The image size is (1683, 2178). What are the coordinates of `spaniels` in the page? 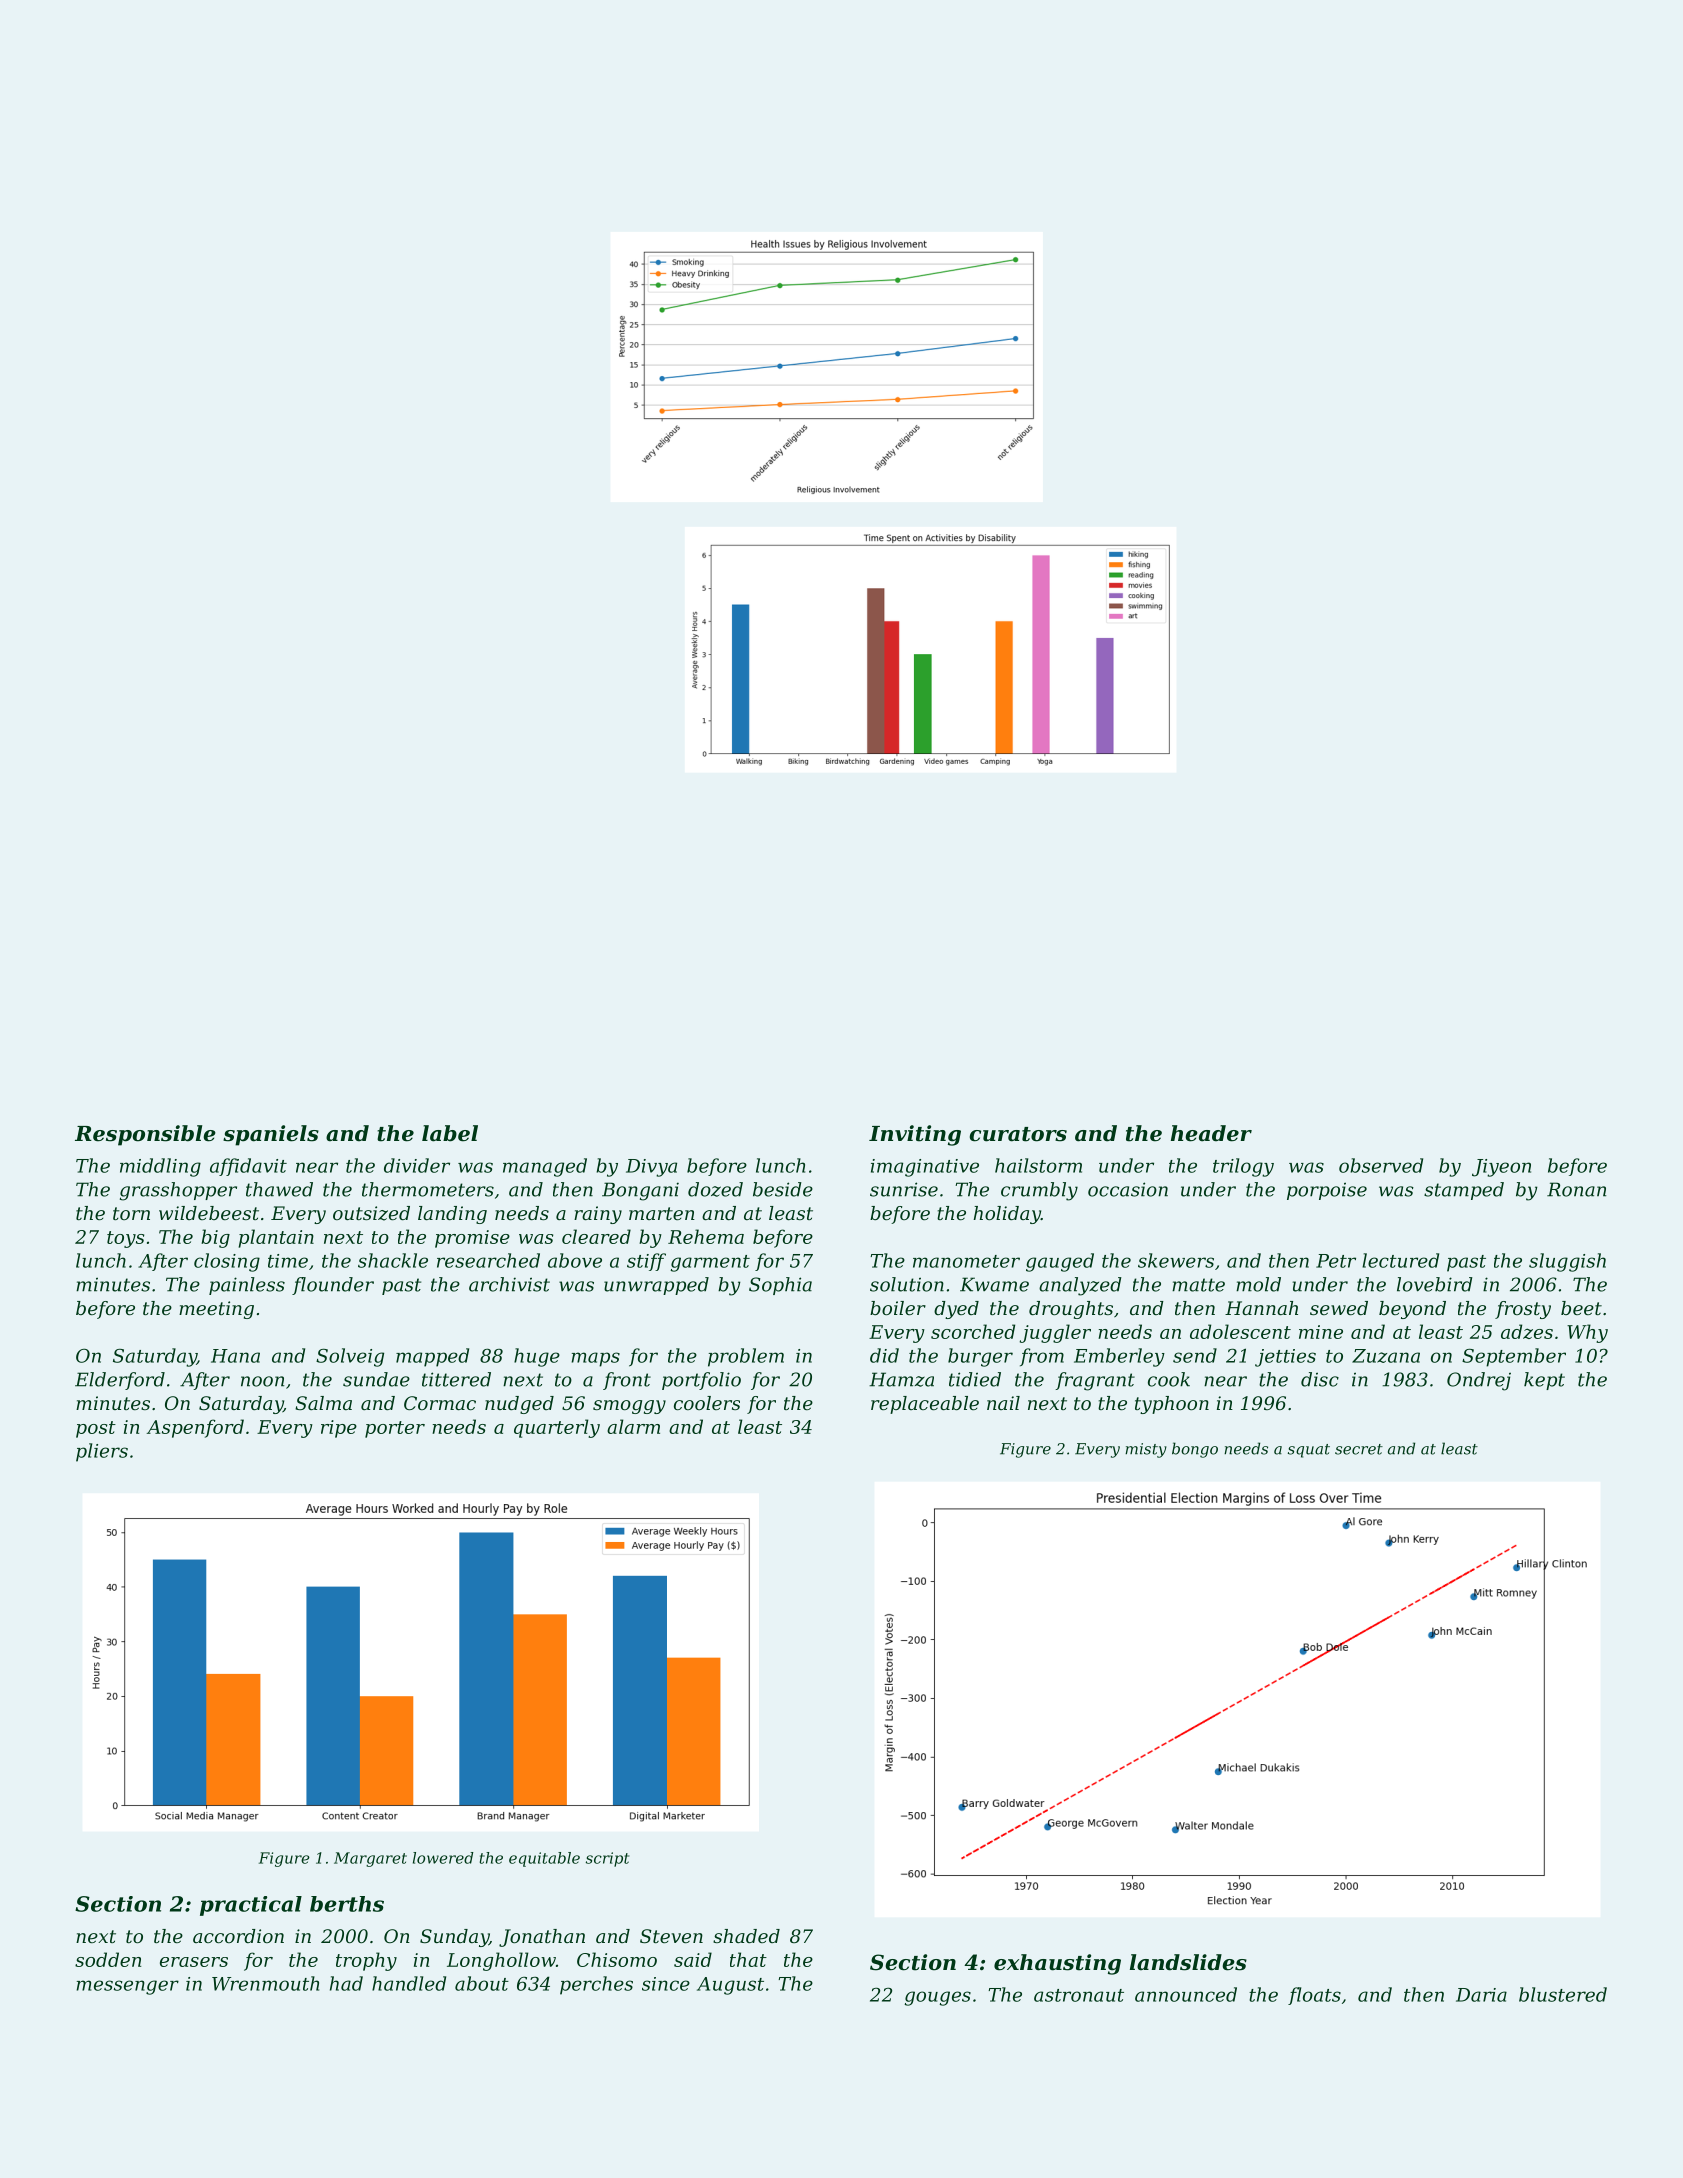 It's located at (271, 1135).
